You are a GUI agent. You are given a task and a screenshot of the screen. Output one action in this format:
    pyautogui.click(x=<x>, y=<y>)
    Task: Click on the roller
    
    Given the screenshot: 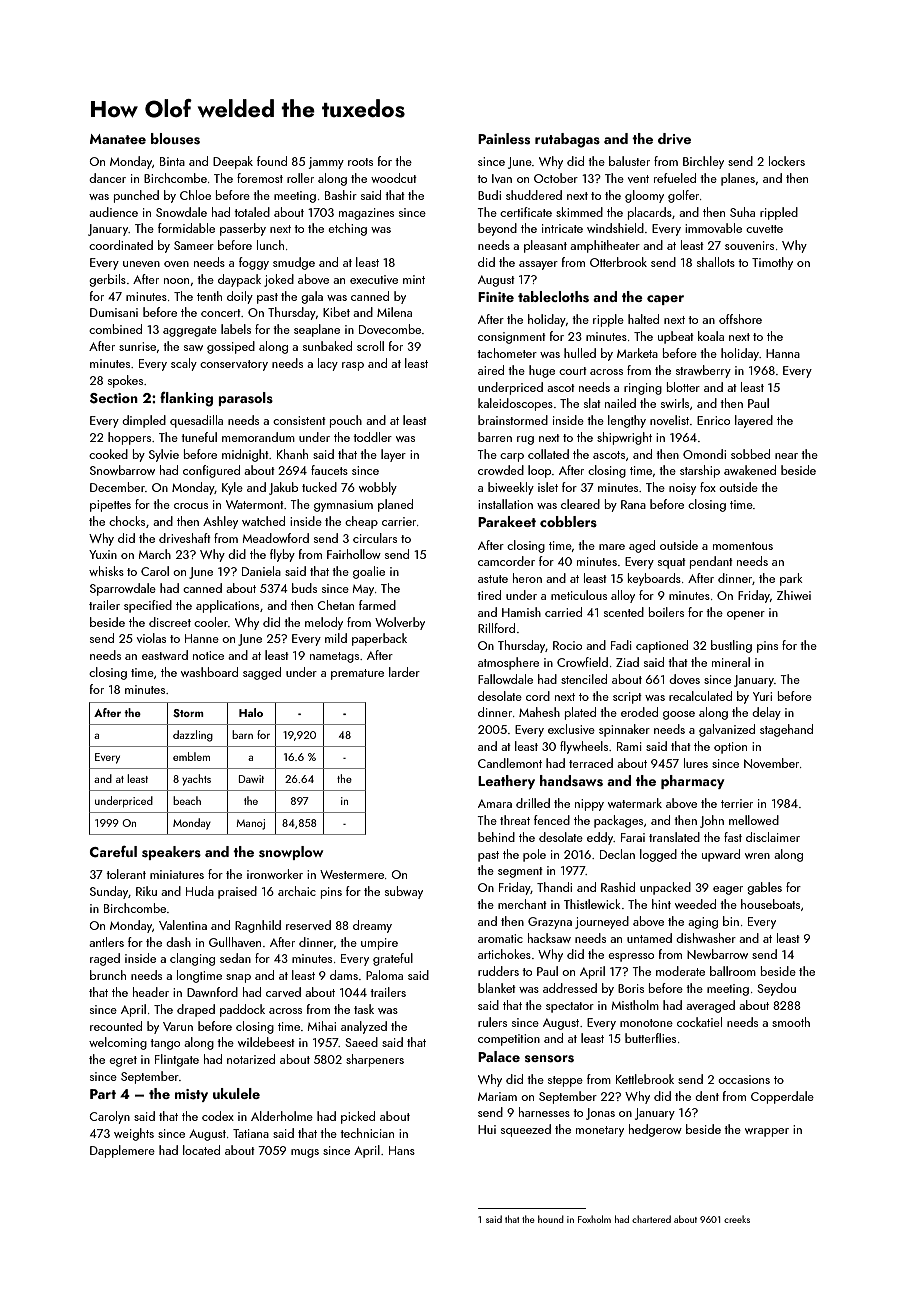 What is the action you would take?
    pyautogui.click(x=300, y=178)
